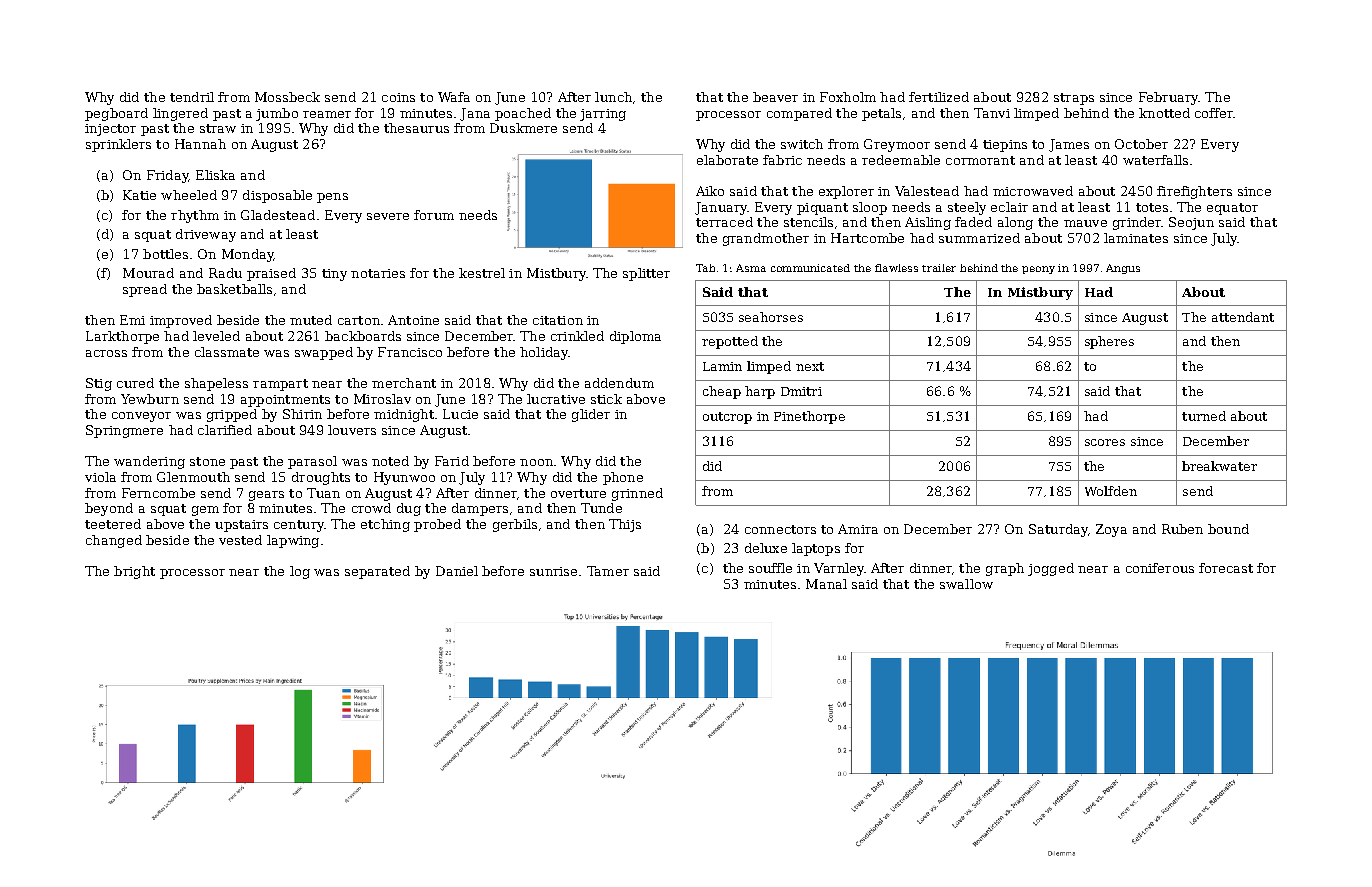 The height and width of the screenshot is (887, 1372). I want to click on Mossbeck, so click(287, 97).
